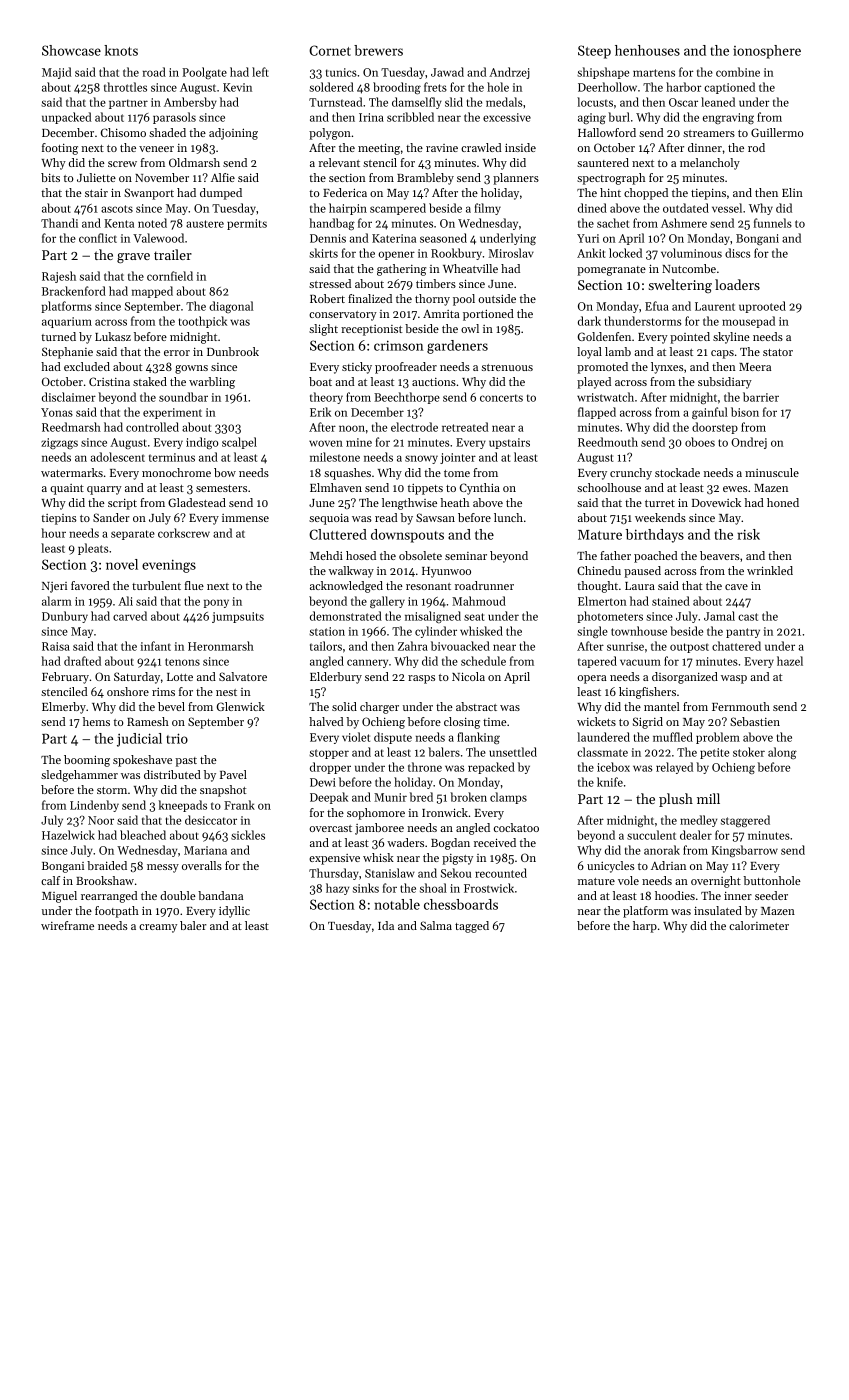  Describe the element at coordinates (237, 87) in the screenshot. I see `Kevin` at that location.
